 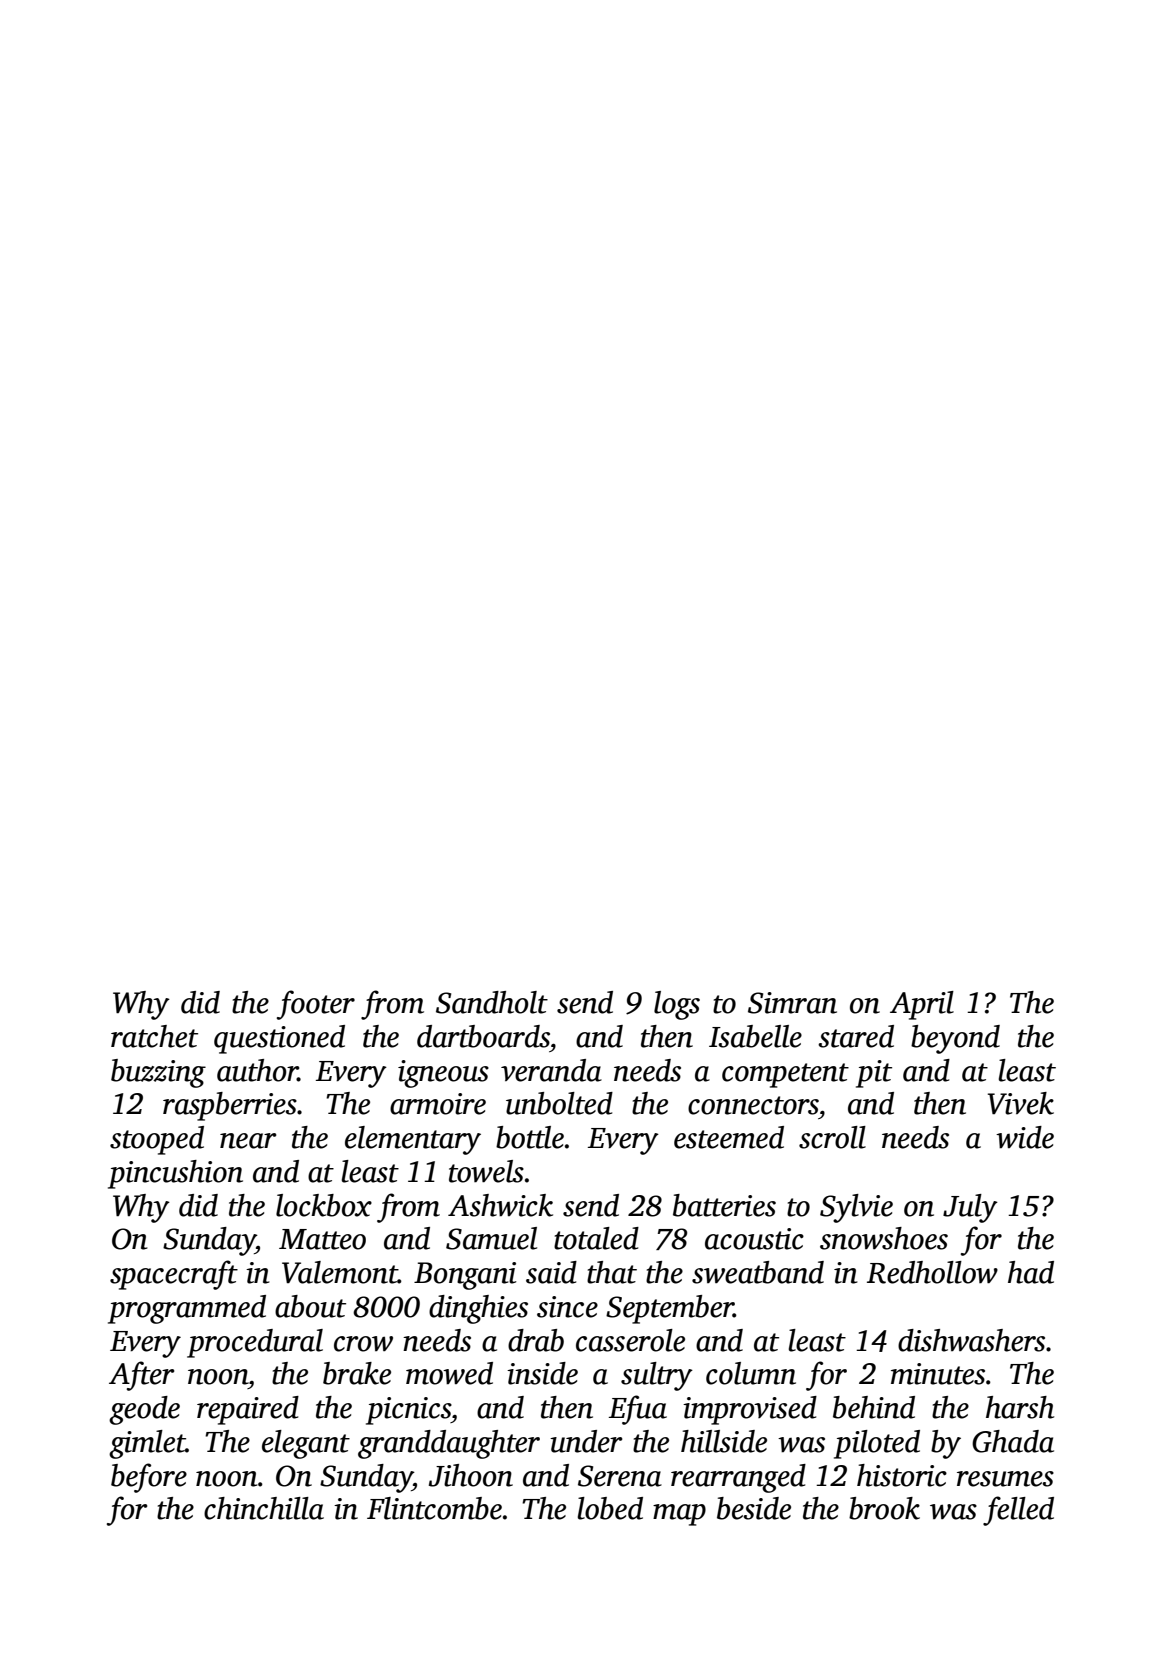 What do you see at coordinates (174, 1275) in the page?
I see `spacecraft` at bounding box center [174, 1275].
